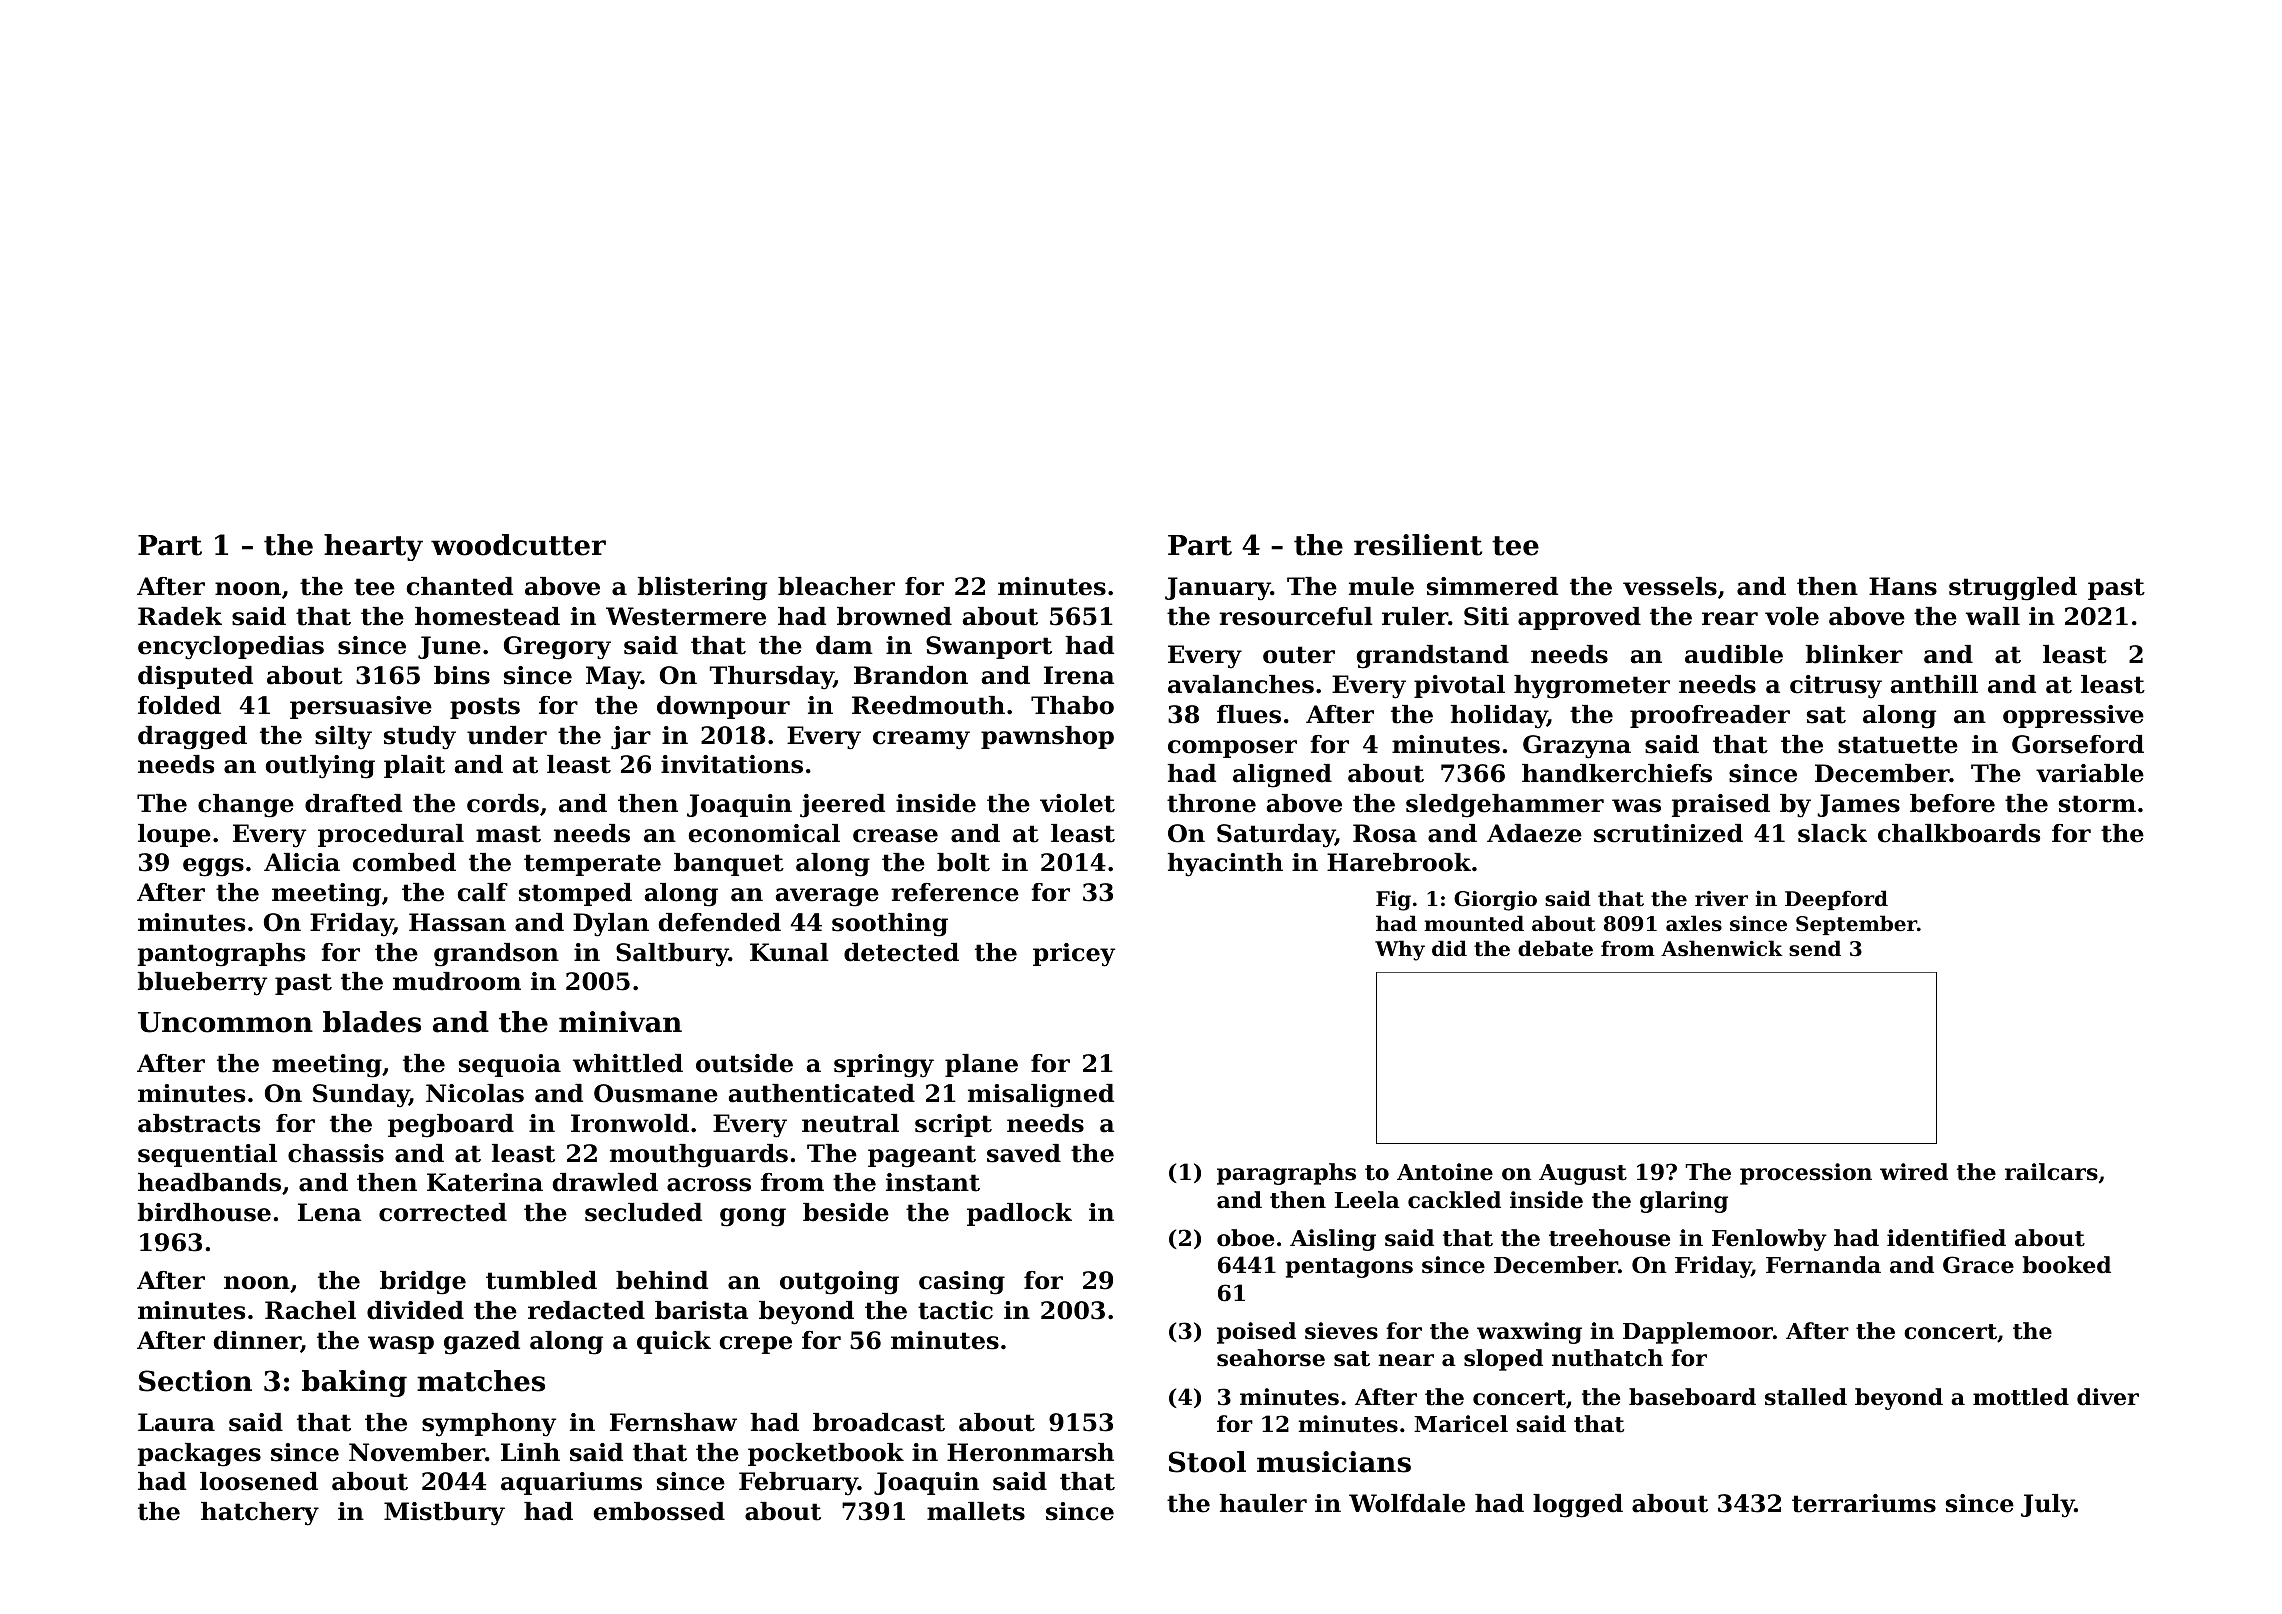 The width and height of the image is (2282, 1614). What do you see at coordinates (922, 1156) in the image?
I see `pageant` at bounding box center [922, 1156].
